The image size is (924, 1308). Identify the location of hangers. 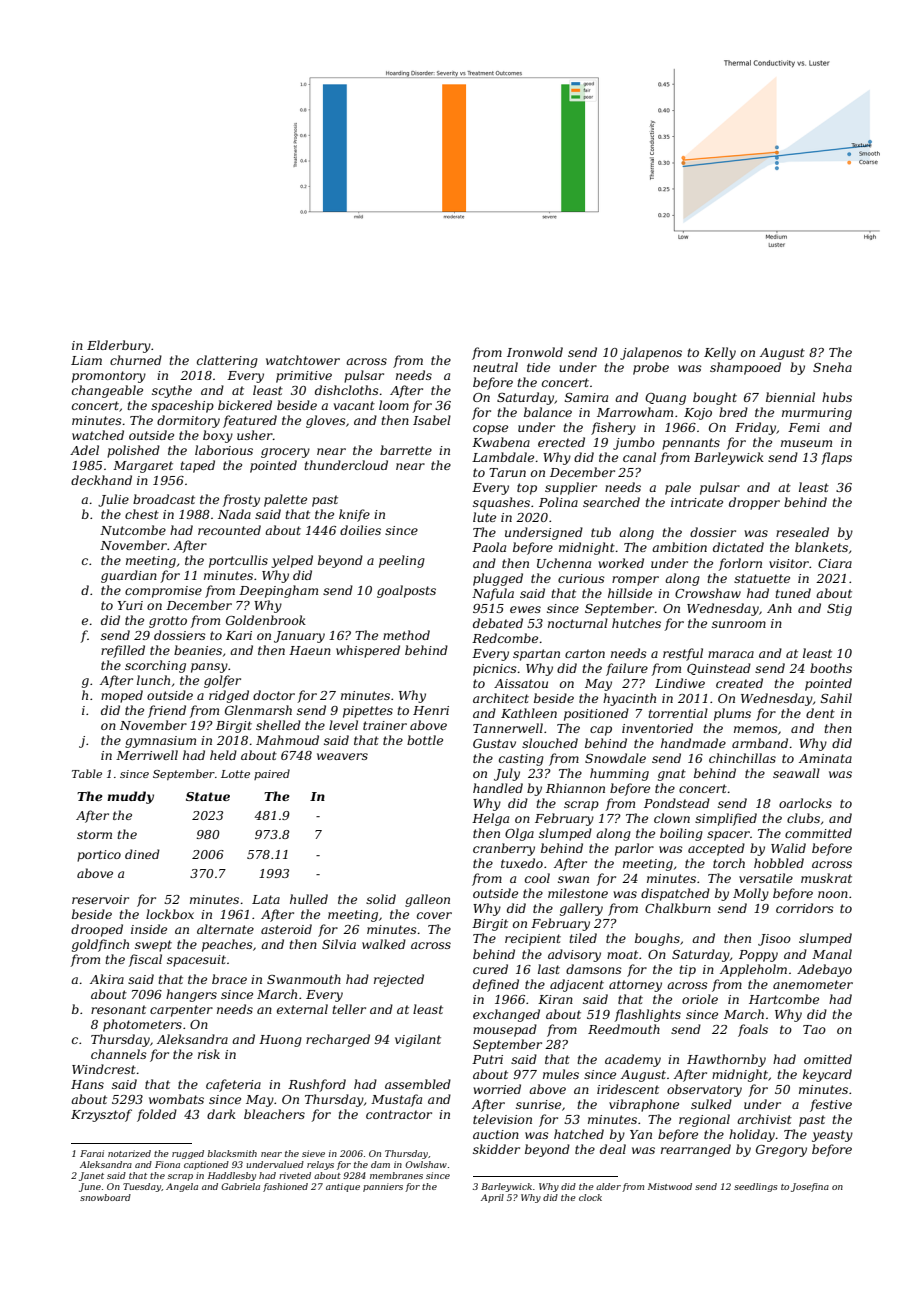
(191, 995).
